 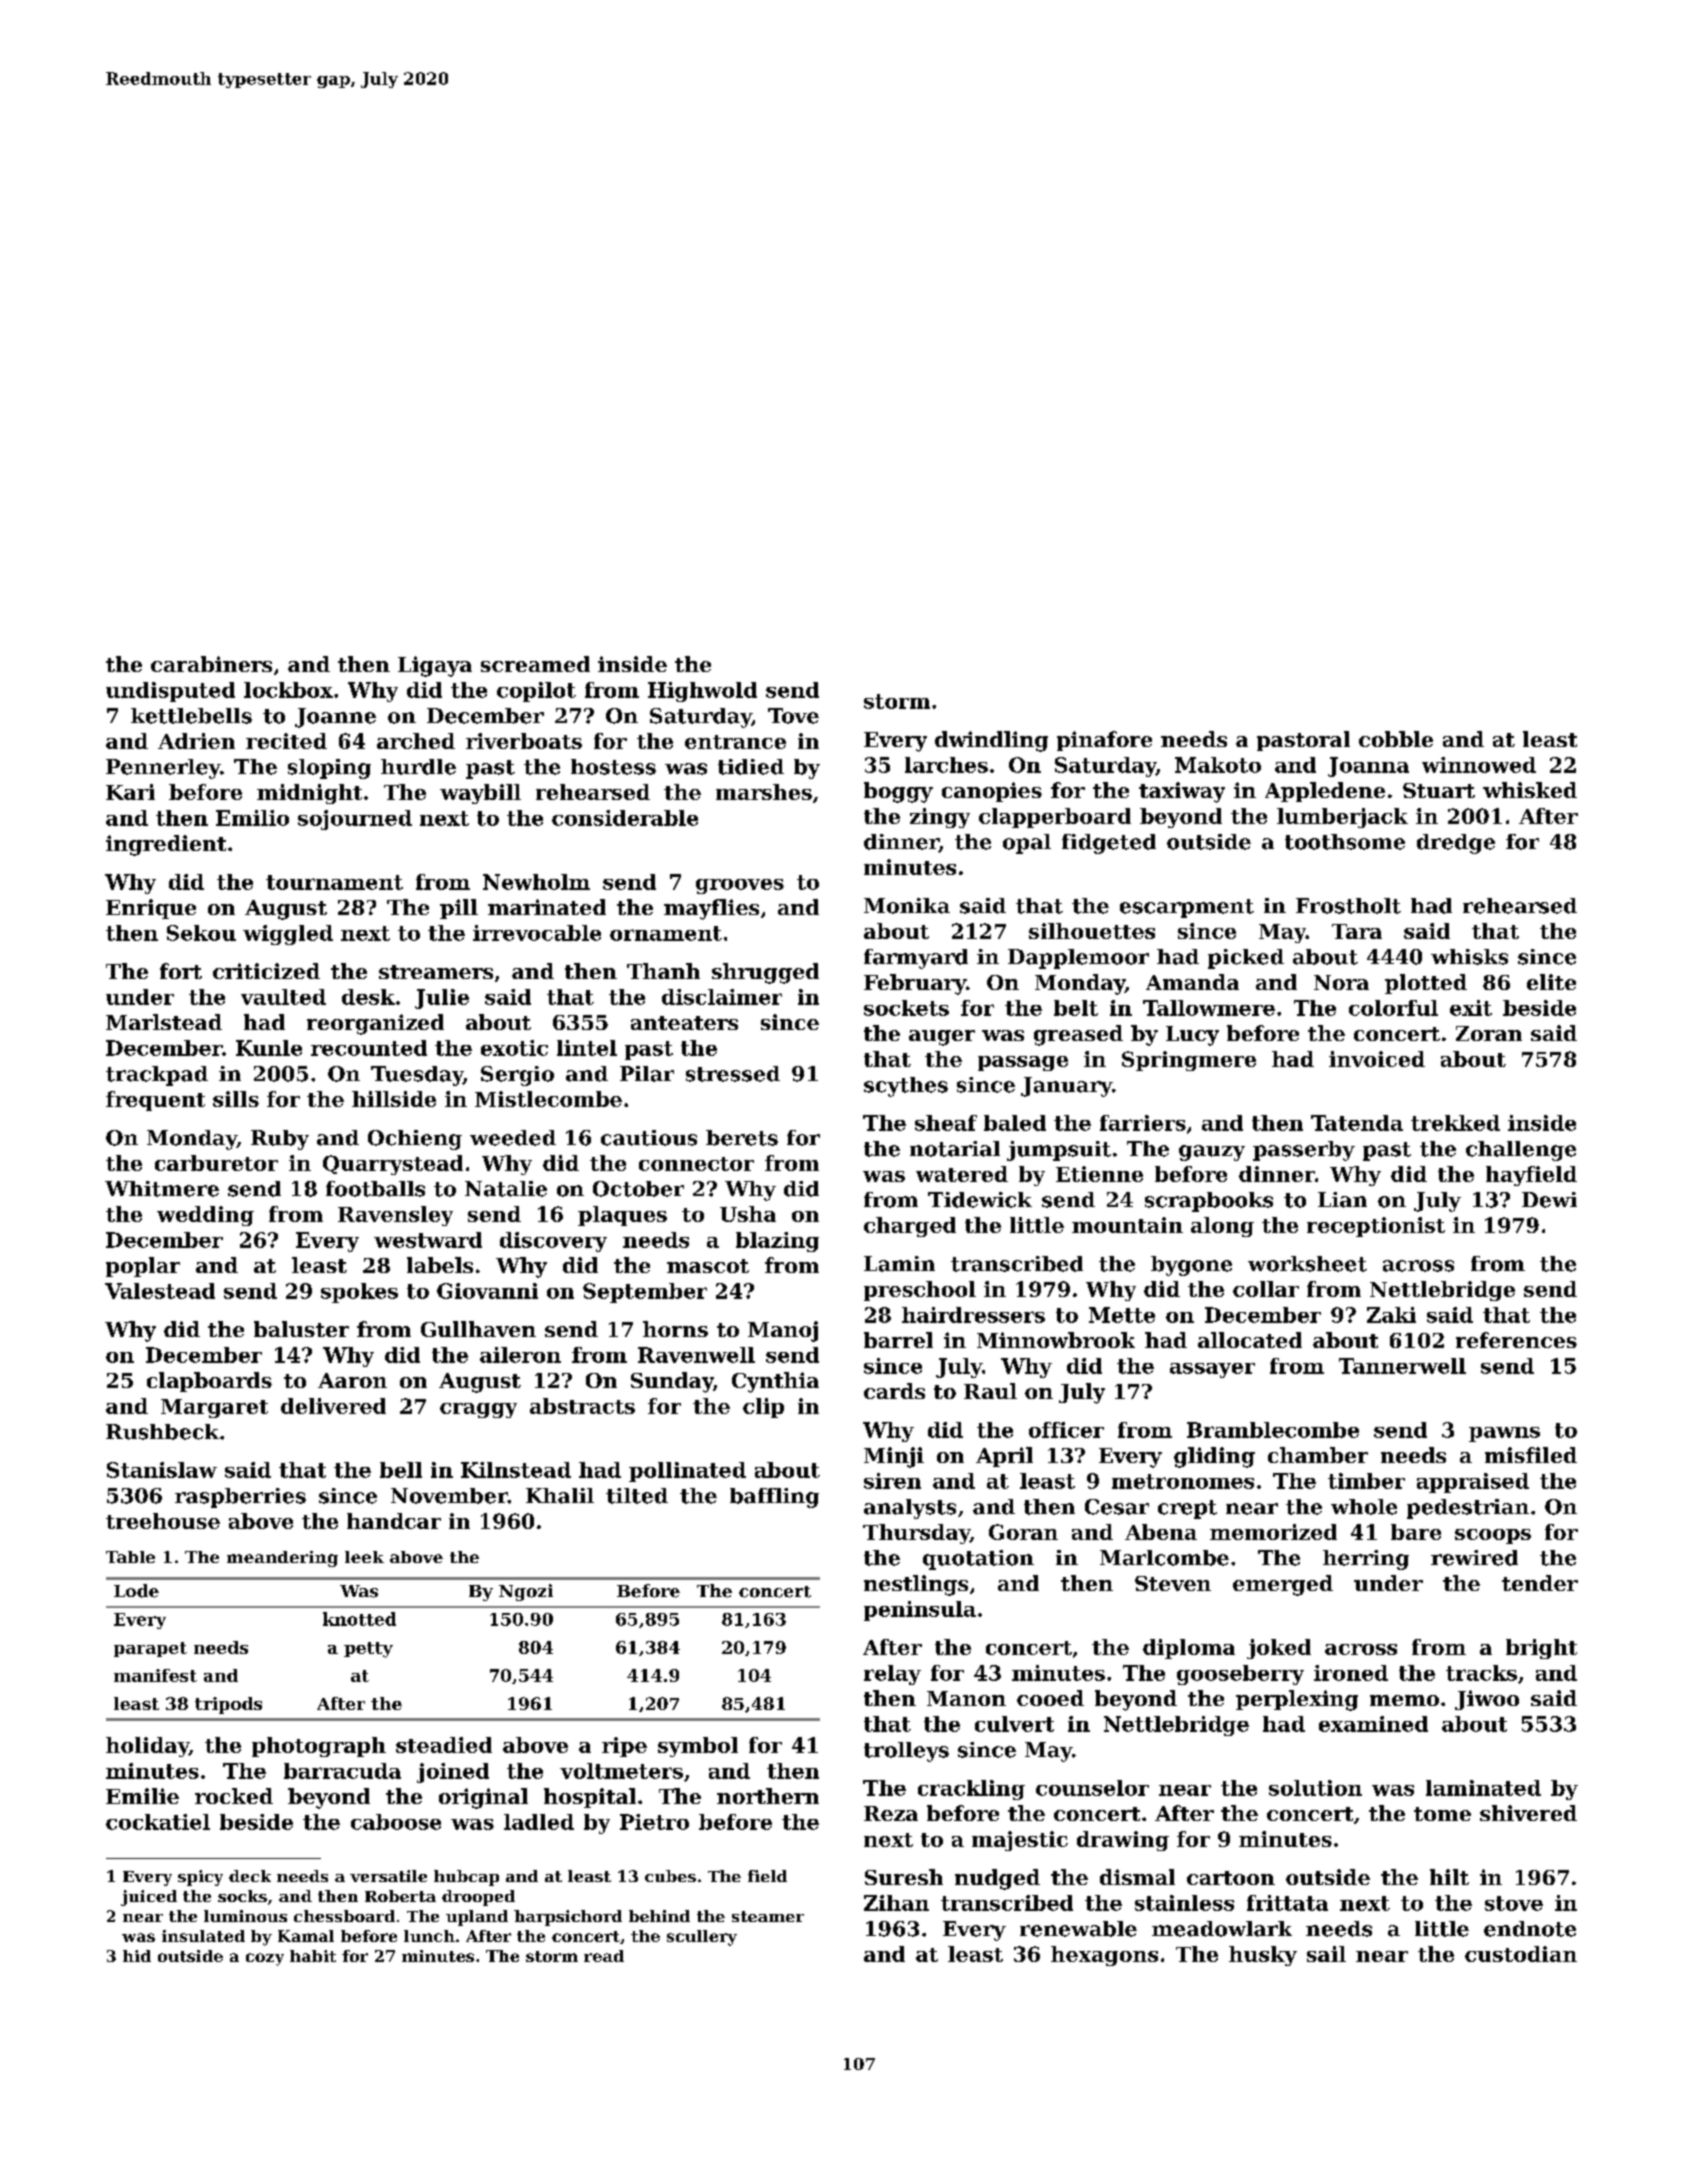 I want to click on connector, so click(x=696, y=1164).
